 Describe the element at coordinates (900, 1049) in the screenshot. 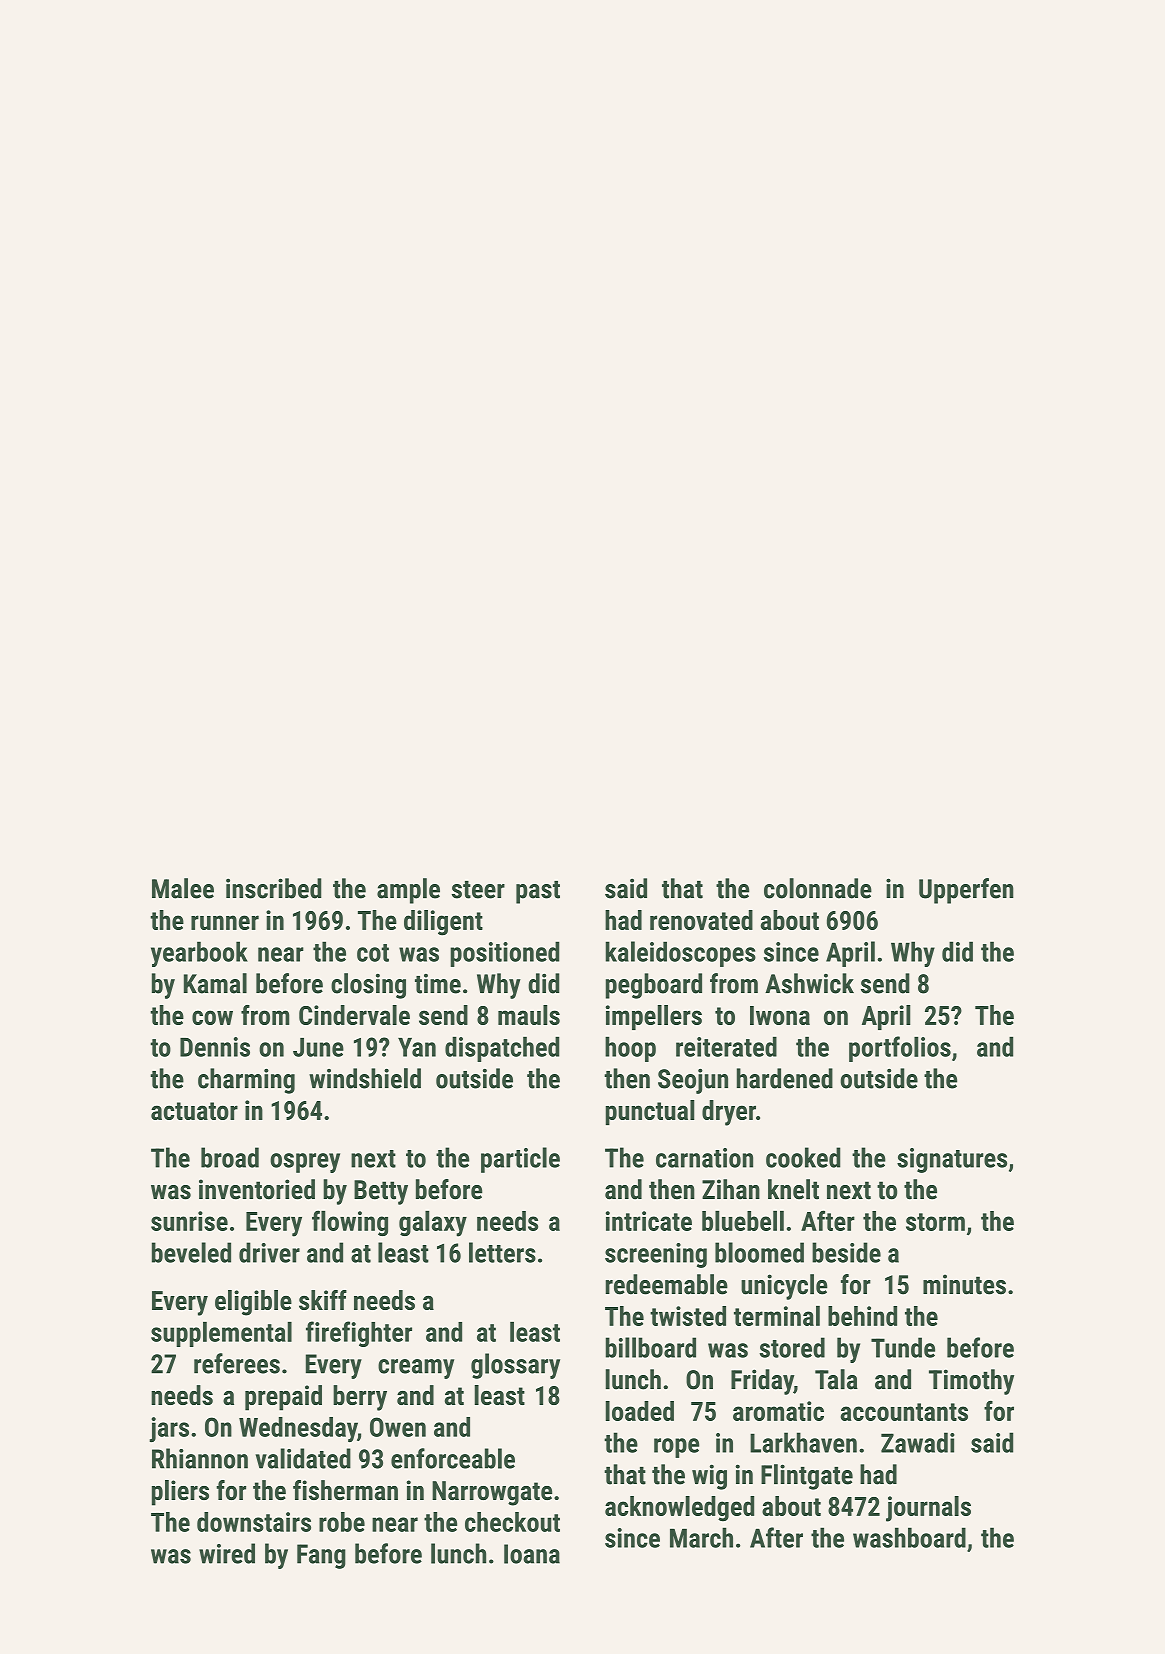

I see `portfolios` at that location.
